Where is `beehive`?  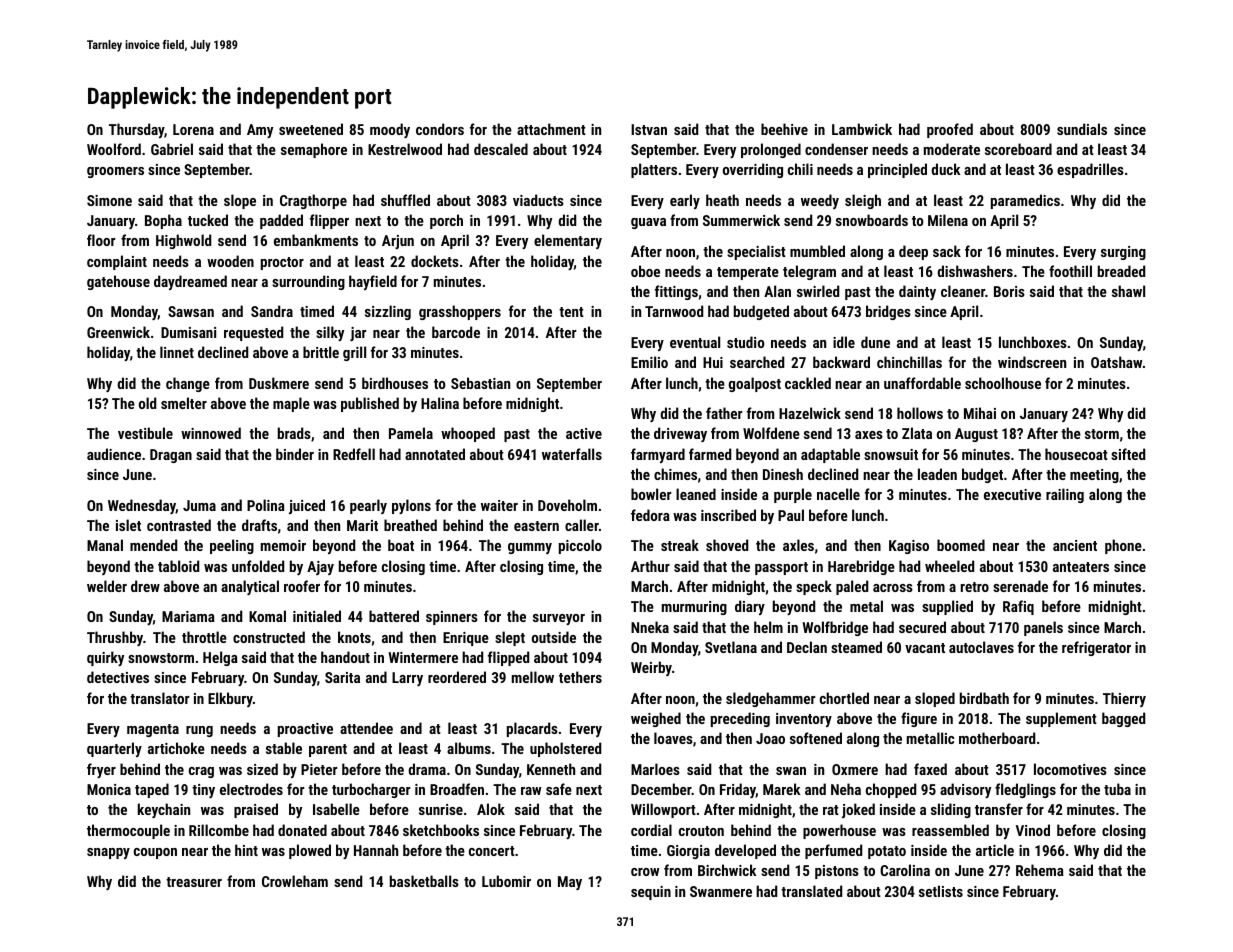
beehive is located at coordinates (784, 129).
